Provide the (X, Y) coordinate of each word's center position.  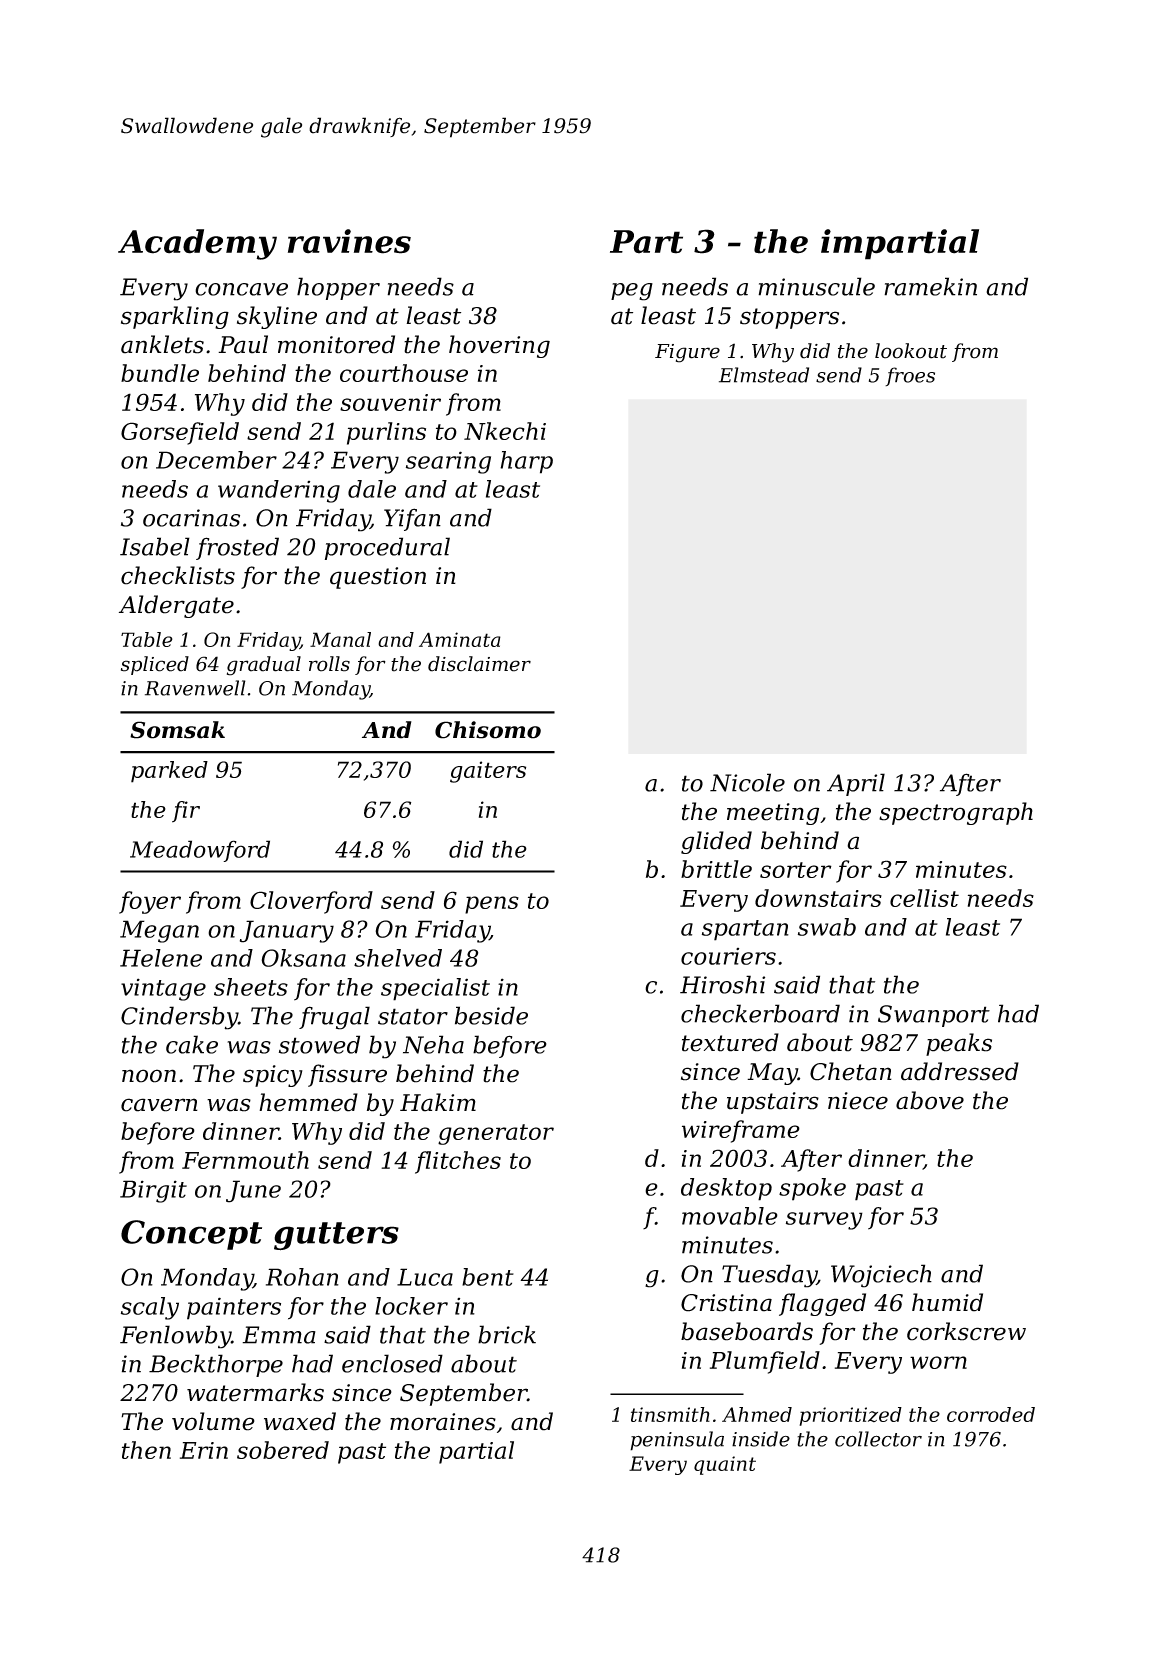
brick (507, 1334)
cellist (924, 898)
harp (526, 462)
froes (910, 376)
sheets (251, 987)
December (216, 460)
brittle (716, 869)
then (146, 1450)
